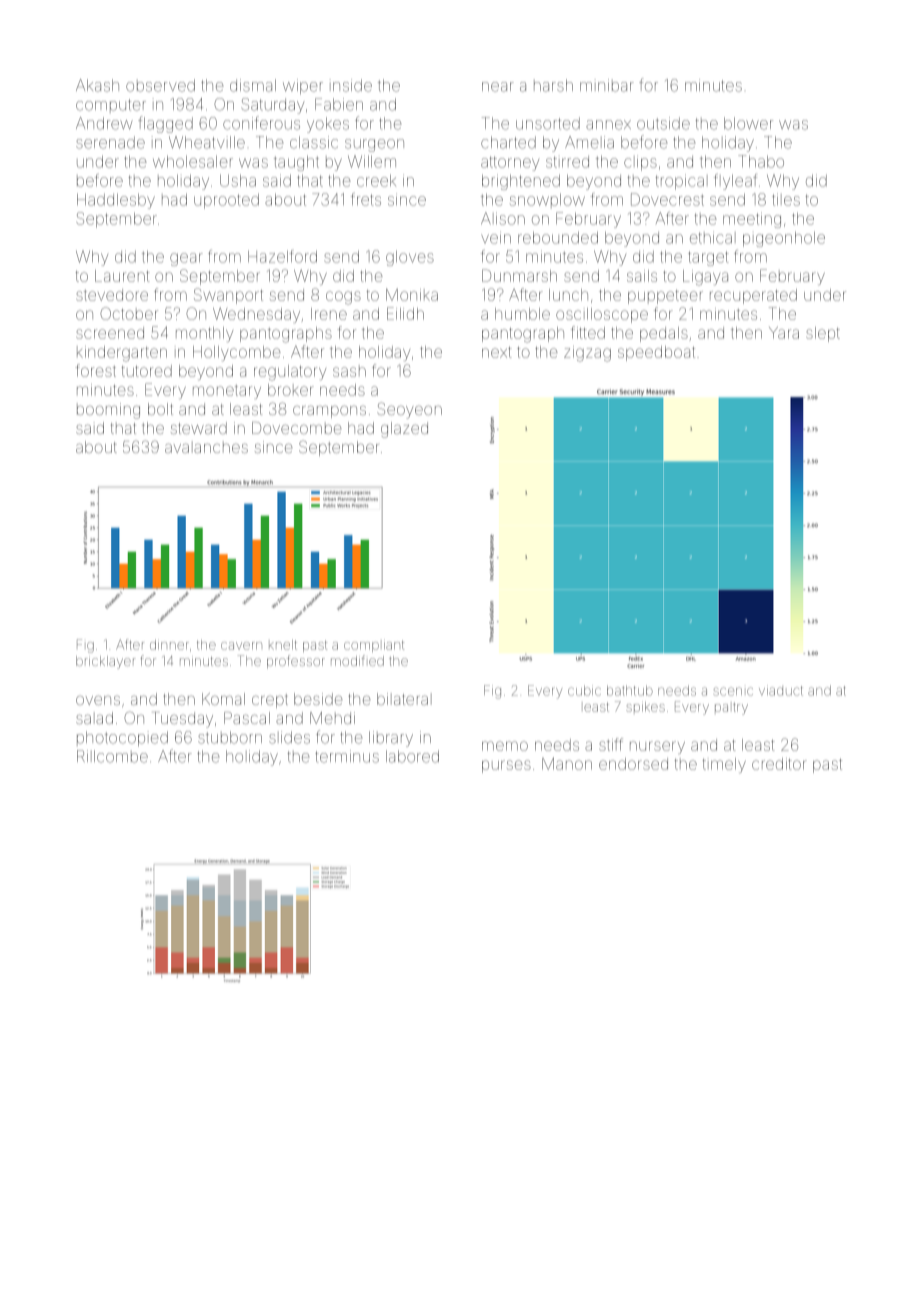 The width and height of the page is (924, 1308). What do you see at coordinates (169, 645) in the page?
I see `dinner` at bounding box center [169, 645].
